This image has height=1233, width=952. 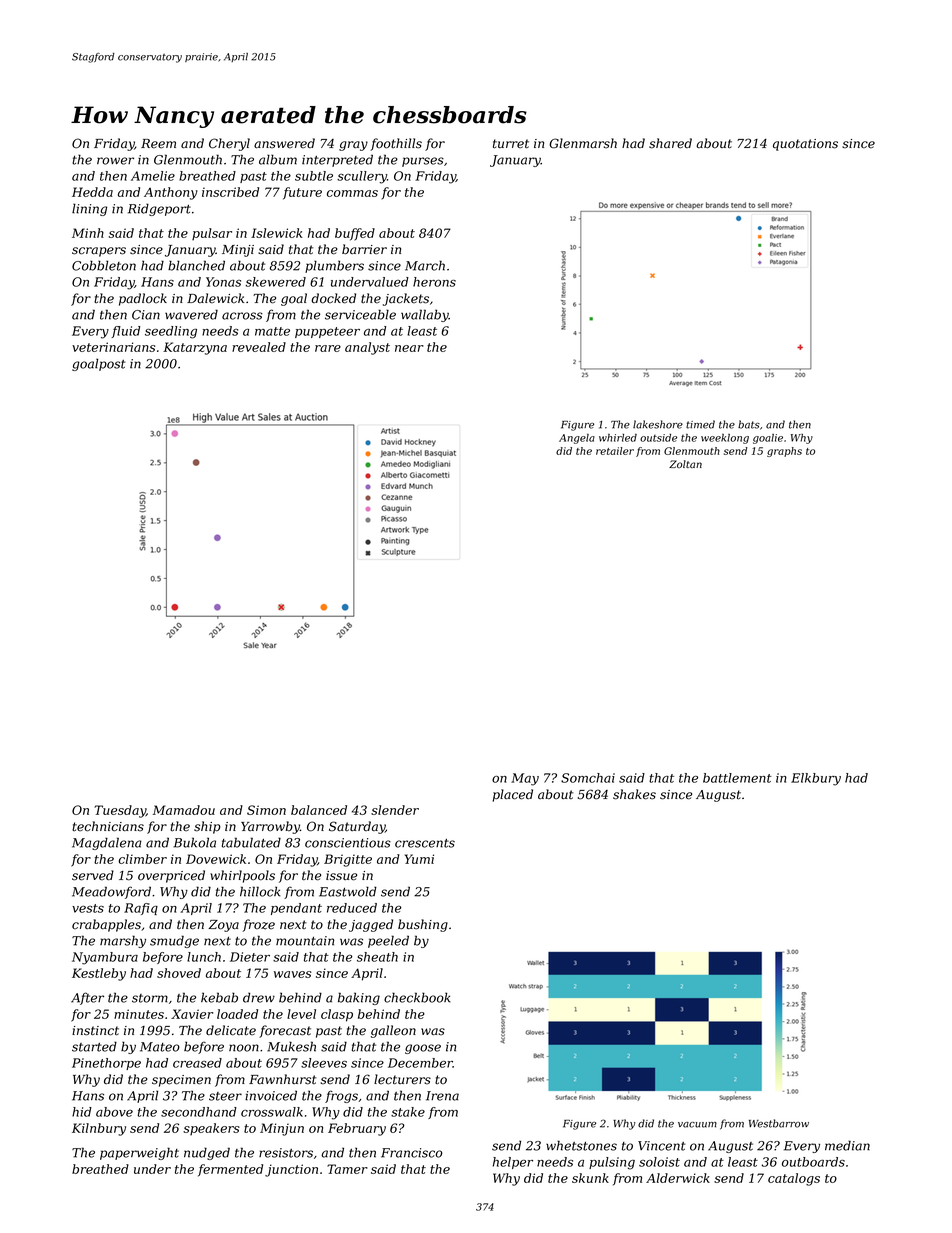 What do you see at coordinates (779, 1123) in the image?
I see `Westbarrow` at bounding box center [779, 1123].
